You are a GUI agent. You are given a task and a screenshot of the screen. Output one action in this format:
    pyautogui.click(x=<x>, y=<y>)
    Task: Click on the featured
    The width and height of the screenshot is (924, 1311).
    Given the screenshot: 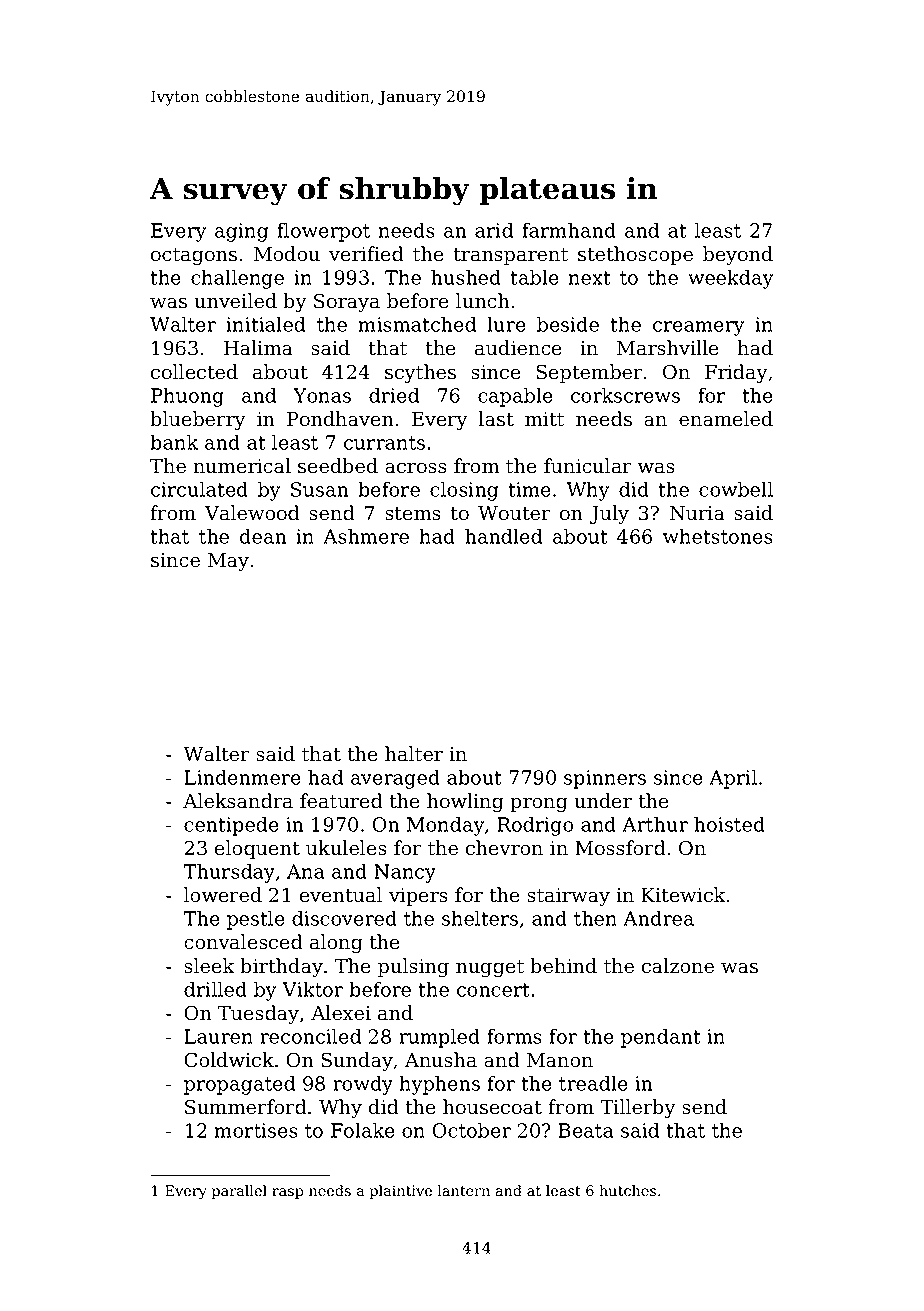 What is the action you would take?
    pyautogui.click(x=341, y=801)
